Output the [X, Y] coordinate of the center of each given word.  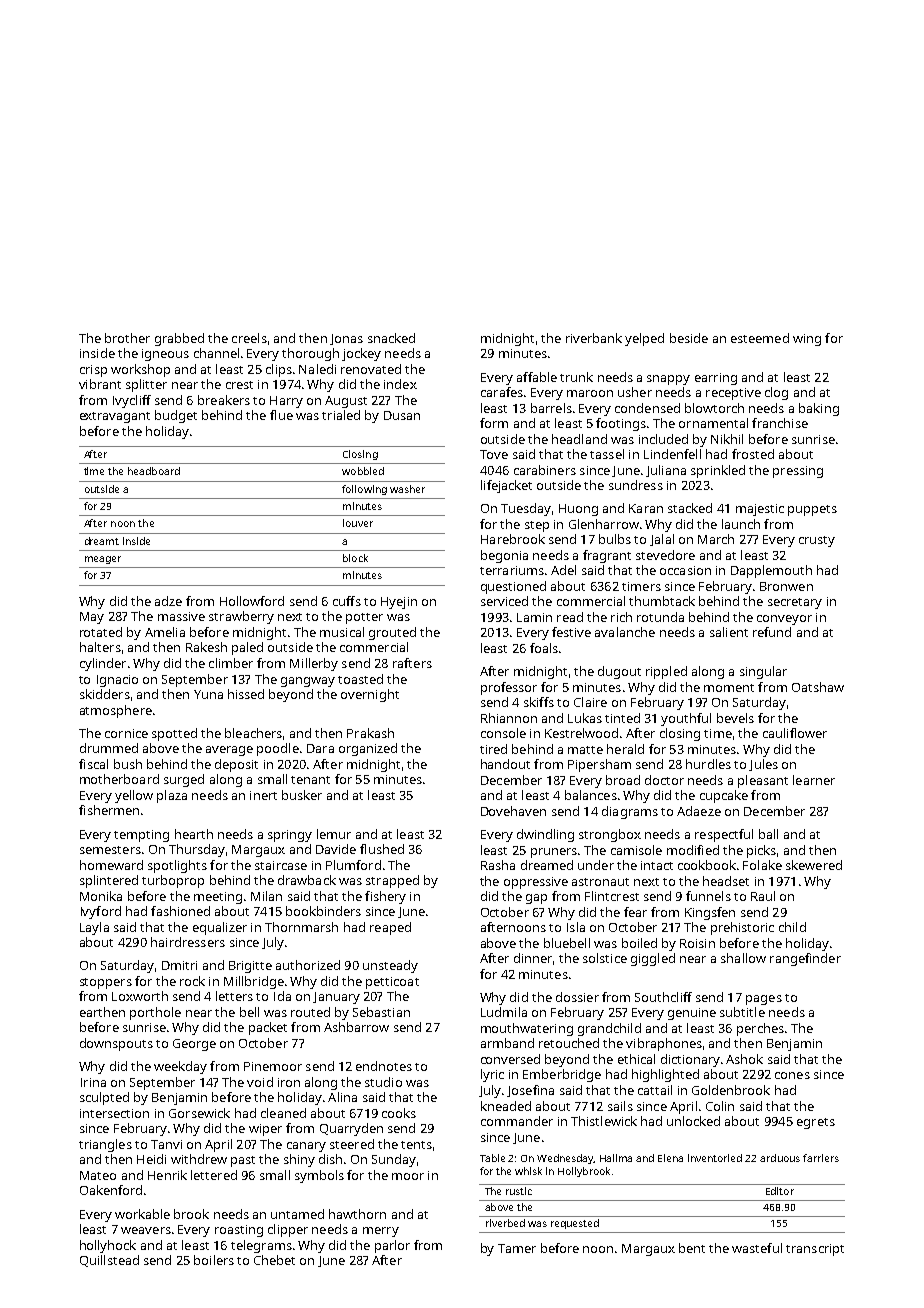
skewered [814, 865]
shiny [299, 1160]
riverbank [594, 338]
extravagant [115, 417]
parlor [392, 1246]
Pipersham [599, 765]
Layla [94, 928]
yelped [644, 339]
